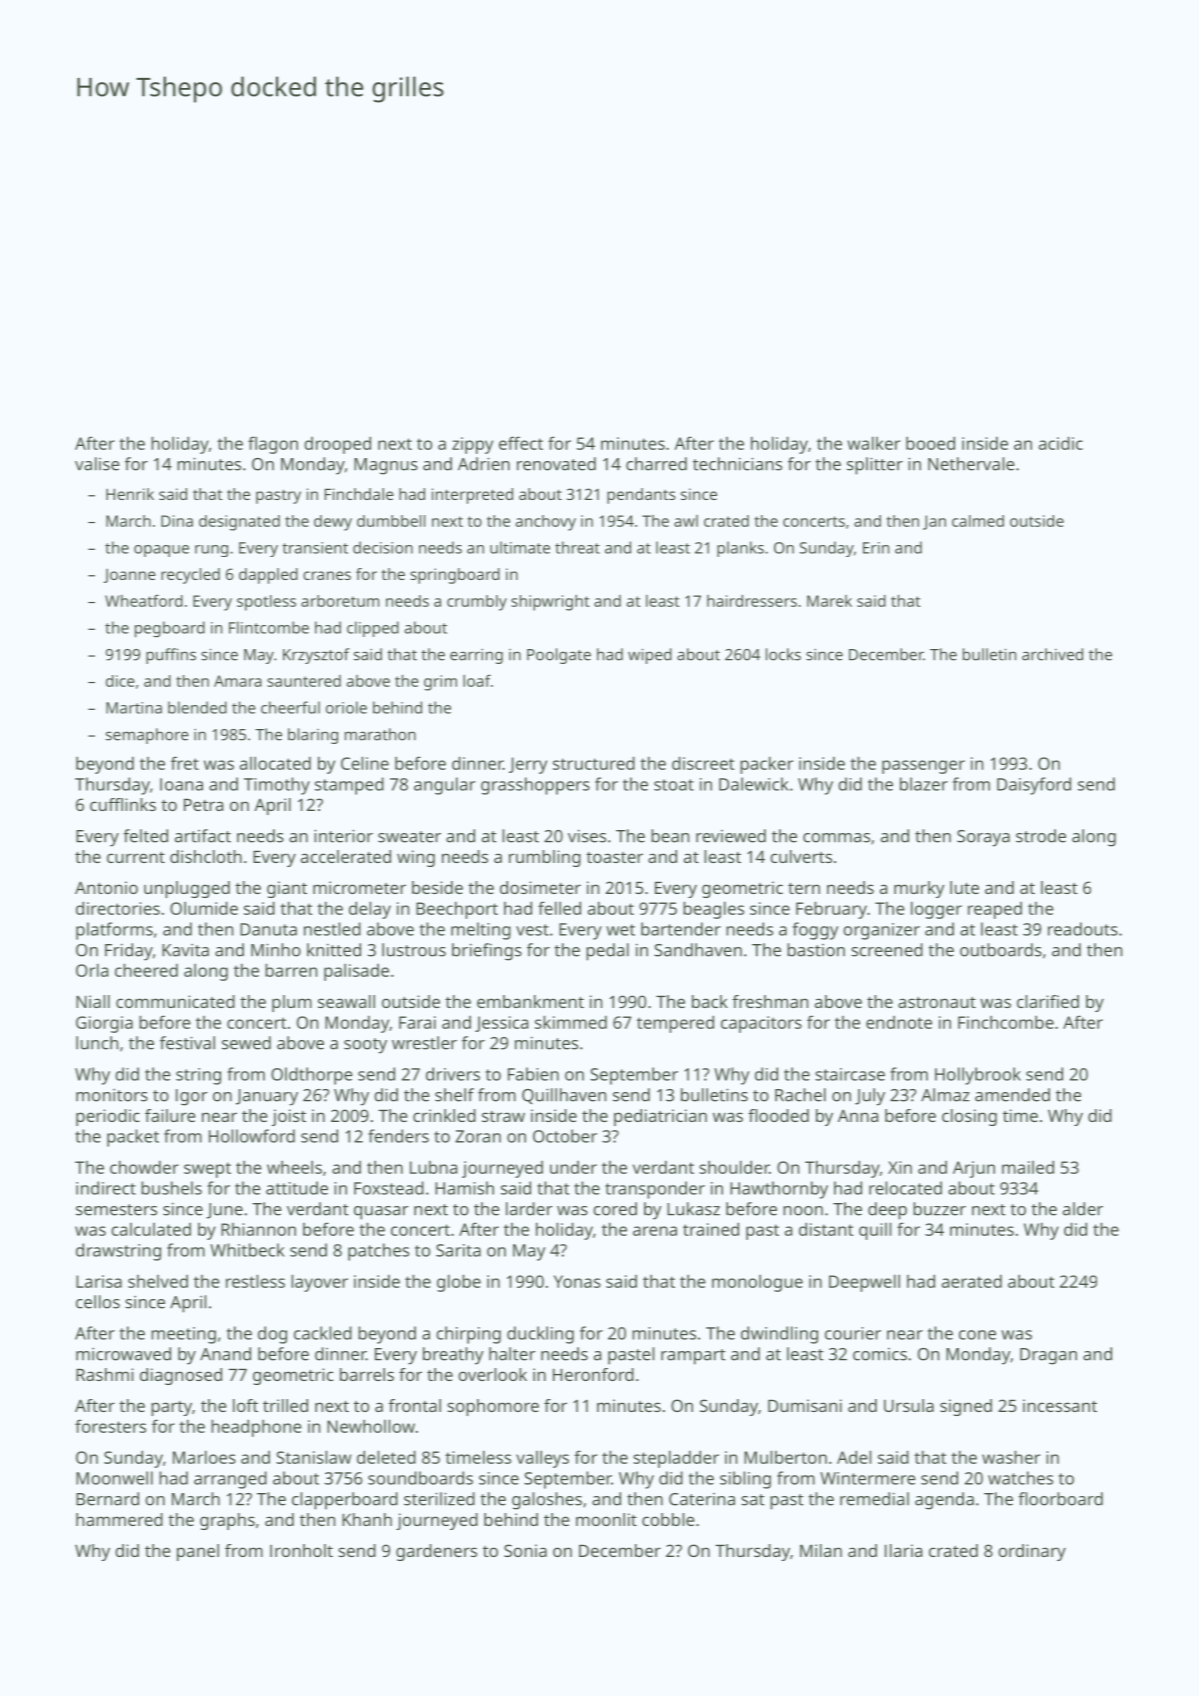 The height and width of the screenshot is (1696, 1199). What do you see at coordinates (97, 464) in the screenshot?
I see `valise` at bounding box center [97, 464].
